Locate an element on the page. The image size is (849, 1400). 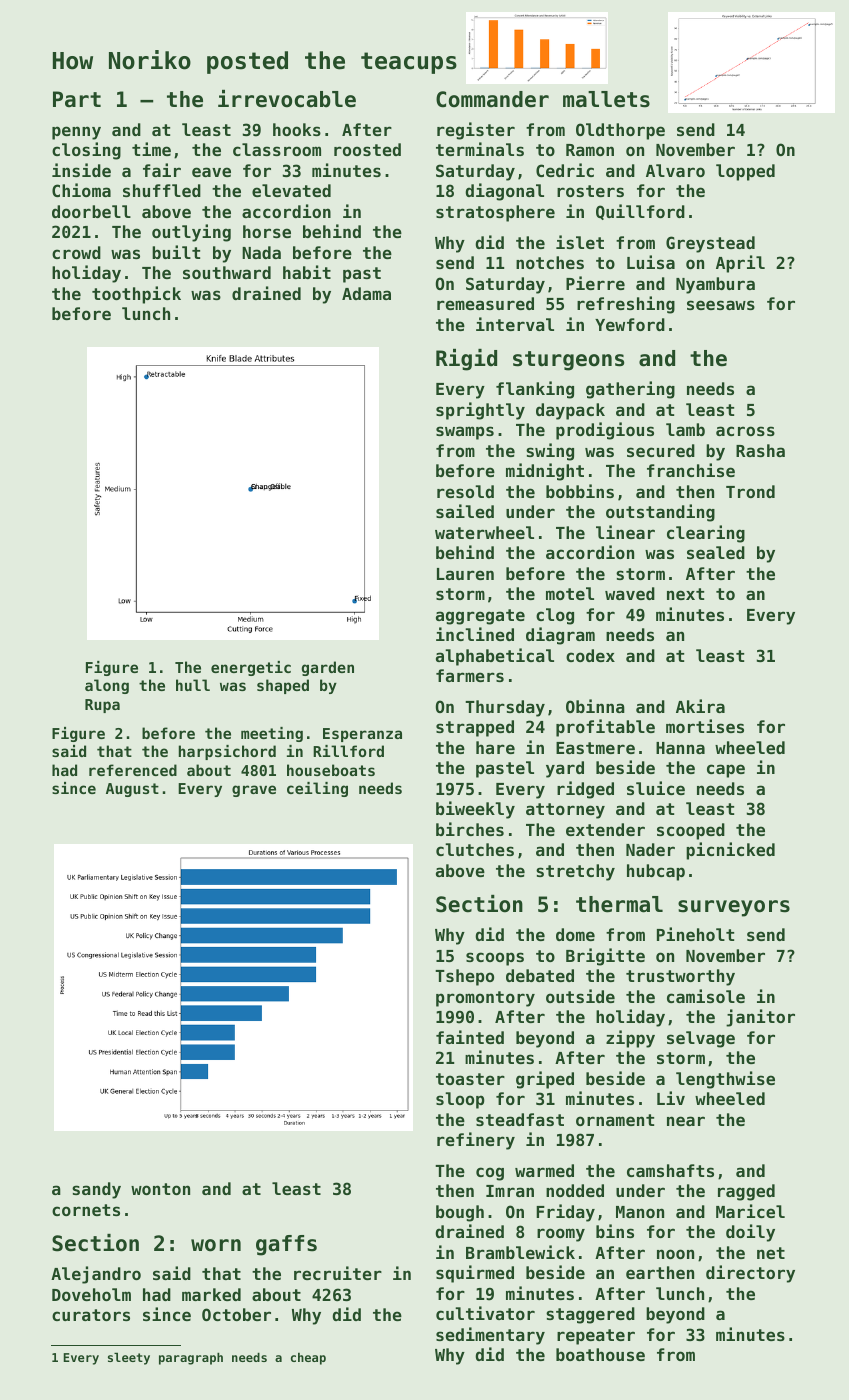
scoops is located at coordinates (495, 959).
